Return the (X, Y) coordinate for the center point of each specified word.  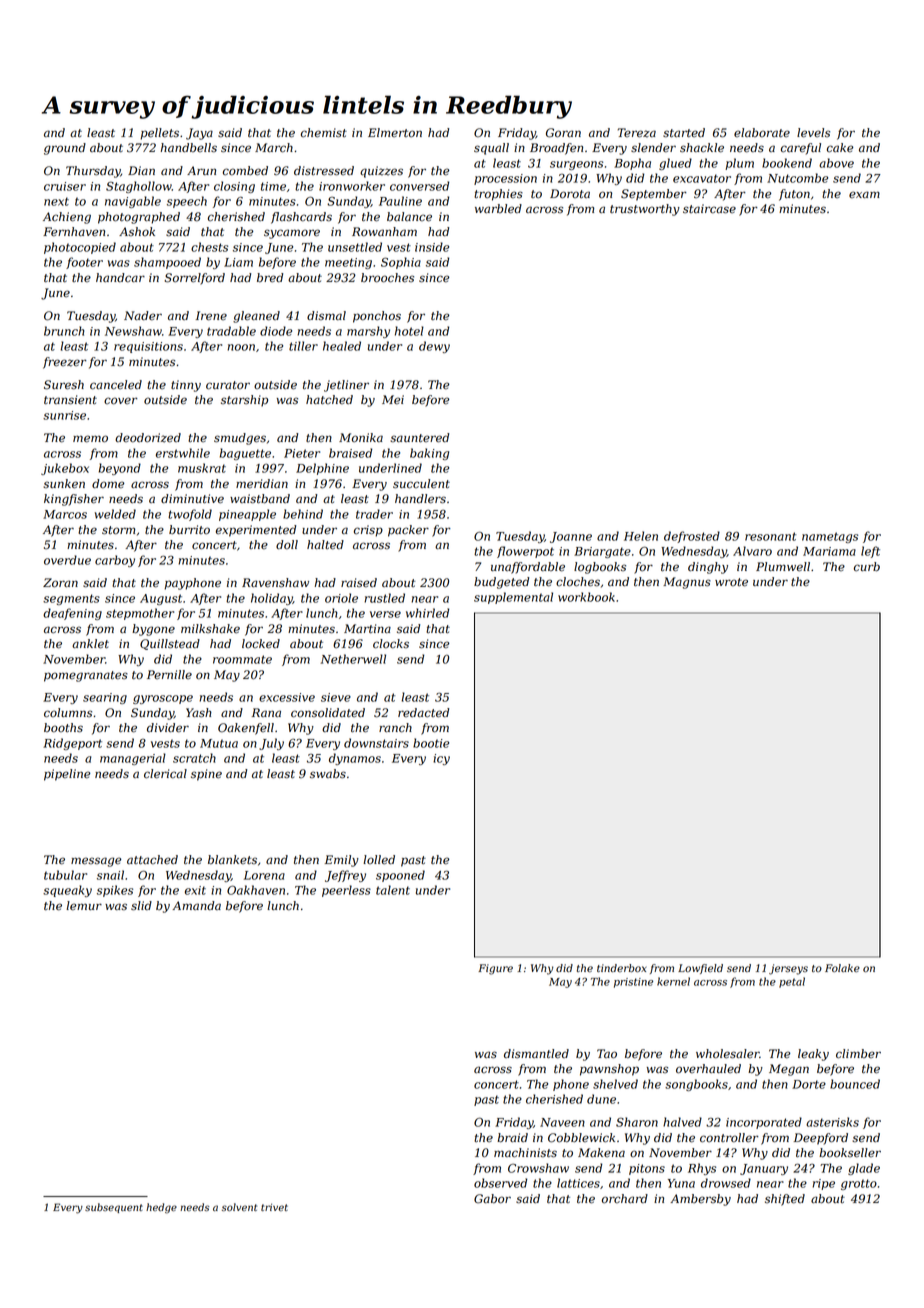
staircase (709, 209)
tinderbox (621, 968)
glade (864, 1169)
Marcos (65, 514)
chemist (324, 133)
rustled (384, 598)
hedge (161, 1208)
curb (867, 567)
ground (65, 149)
